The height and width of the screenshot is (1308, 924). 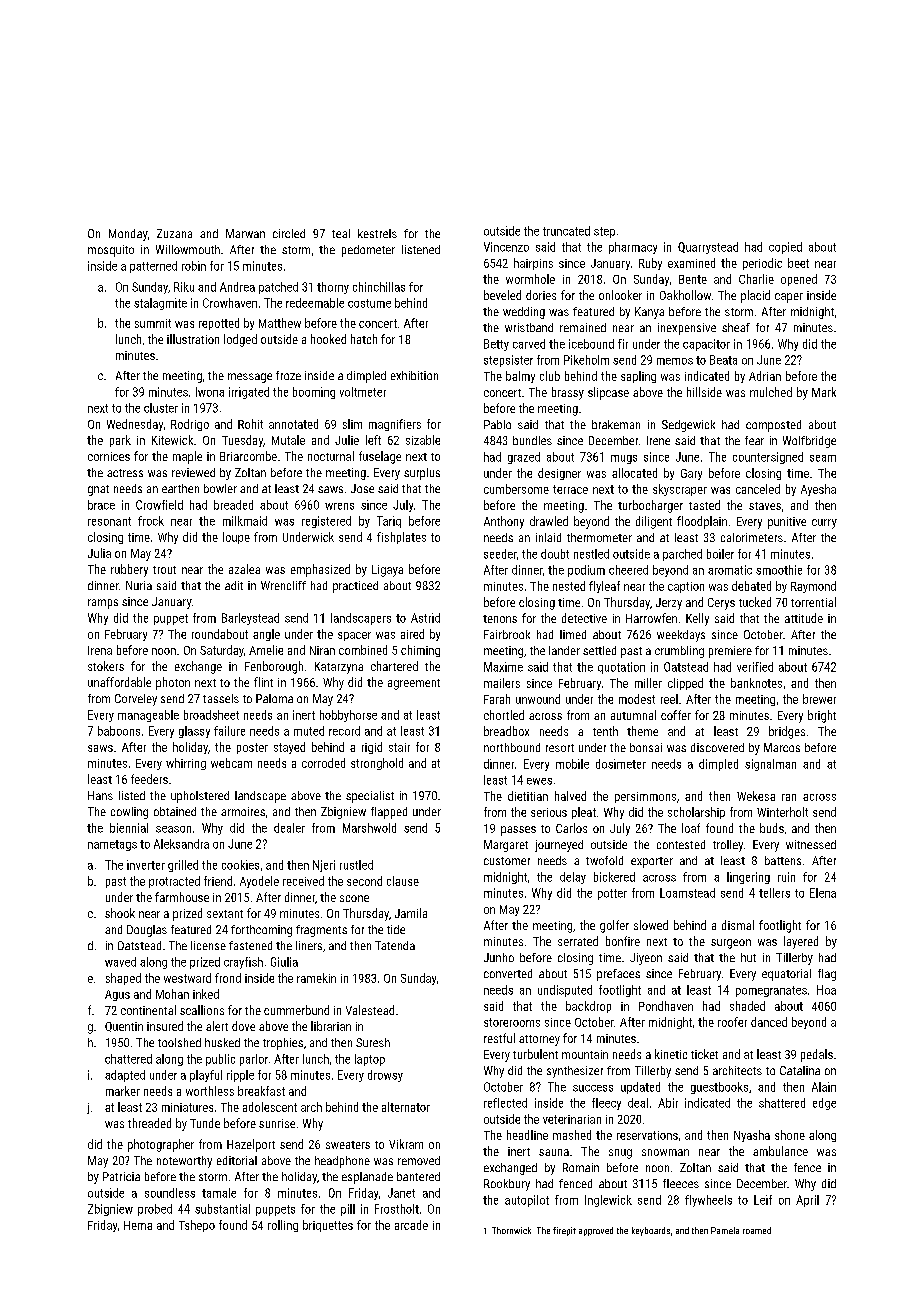 I want to click on dietitian, so click(x=528, y=796).
